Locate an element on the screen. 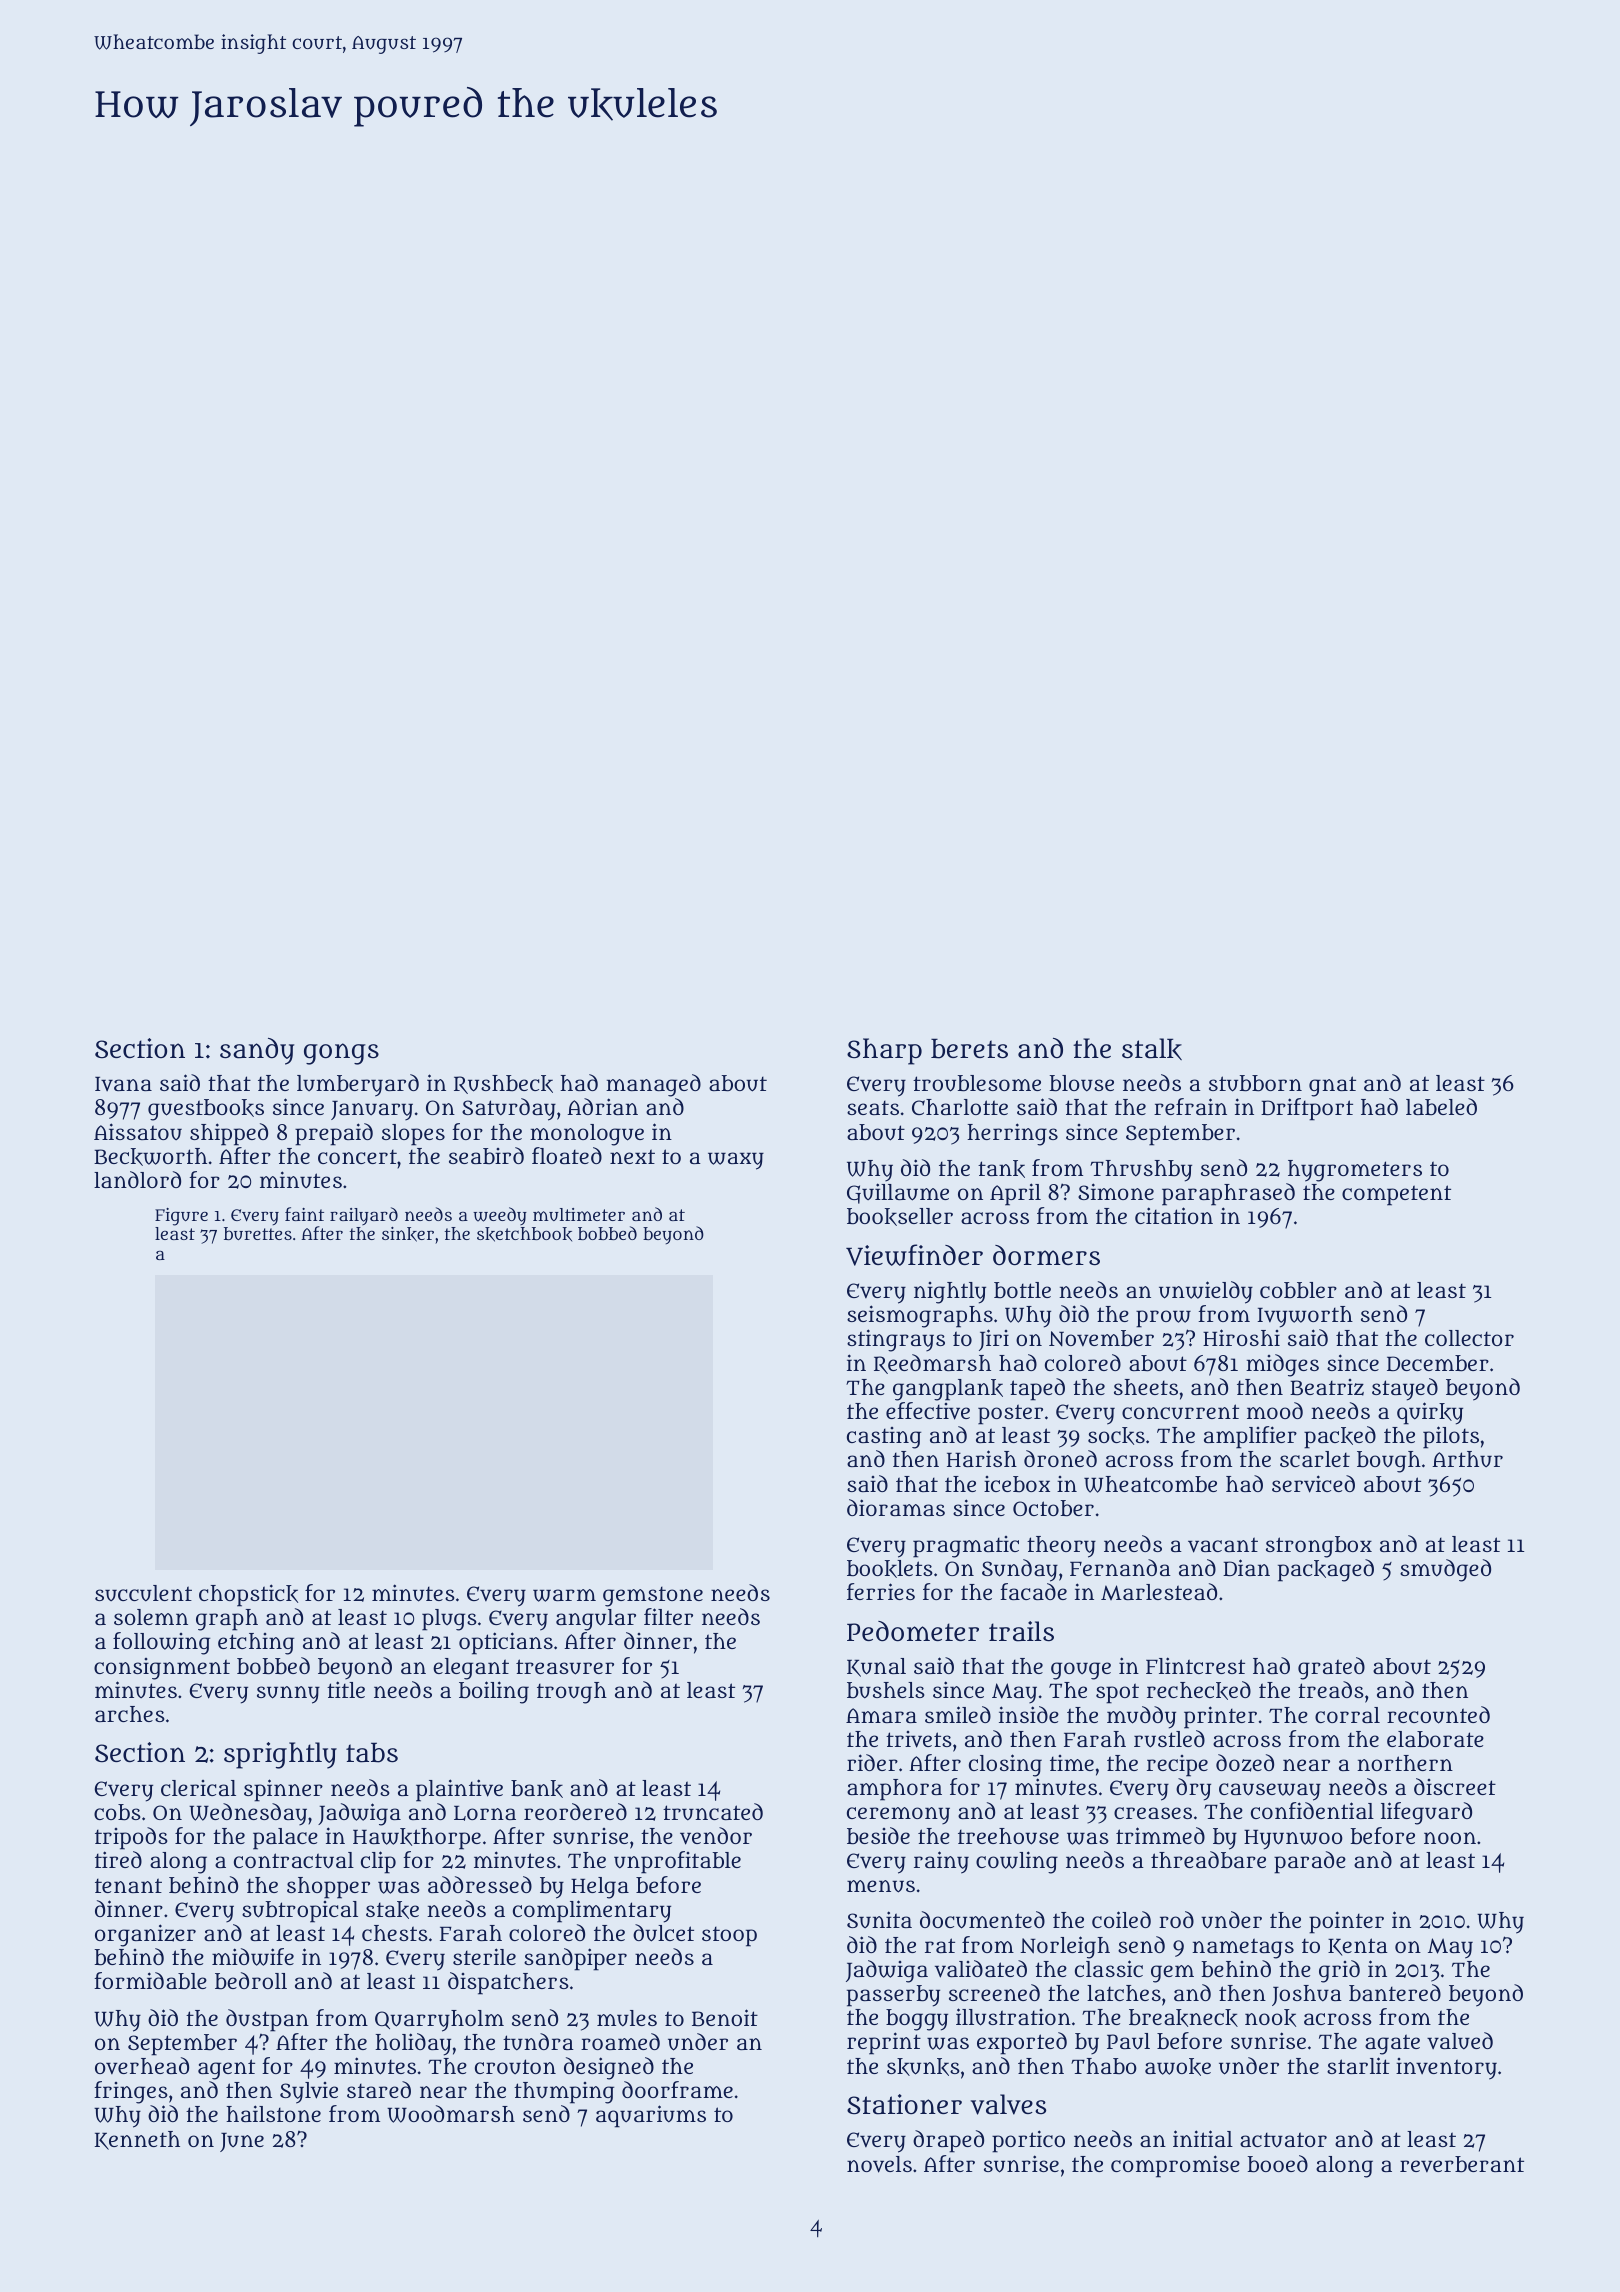 This screenshot has height=2292, width=1620. monologue is located at coordinates (587, 1135).
